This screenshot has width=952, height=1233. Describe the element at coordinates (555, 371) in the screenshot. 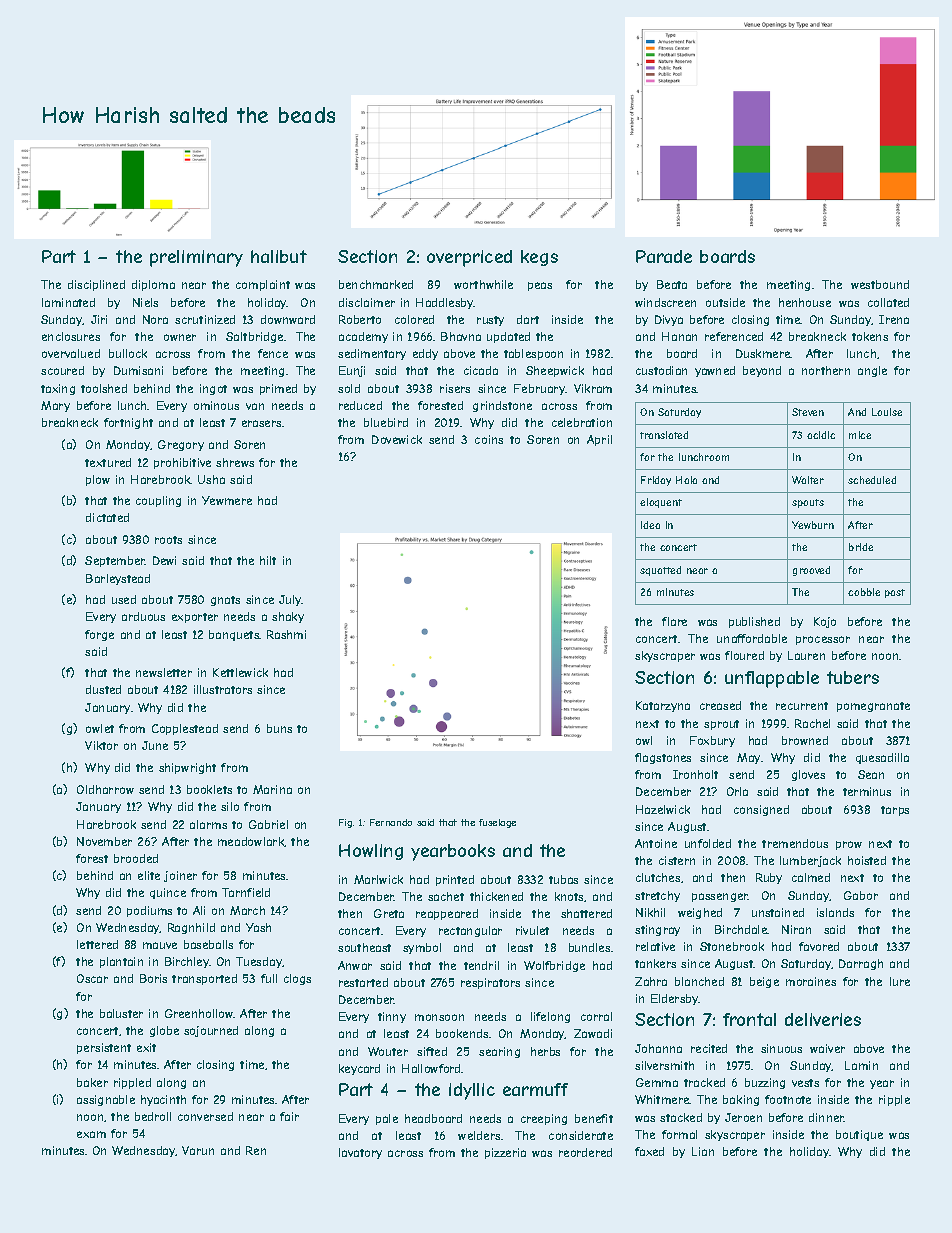

I see `Sheepwick` at that location.
